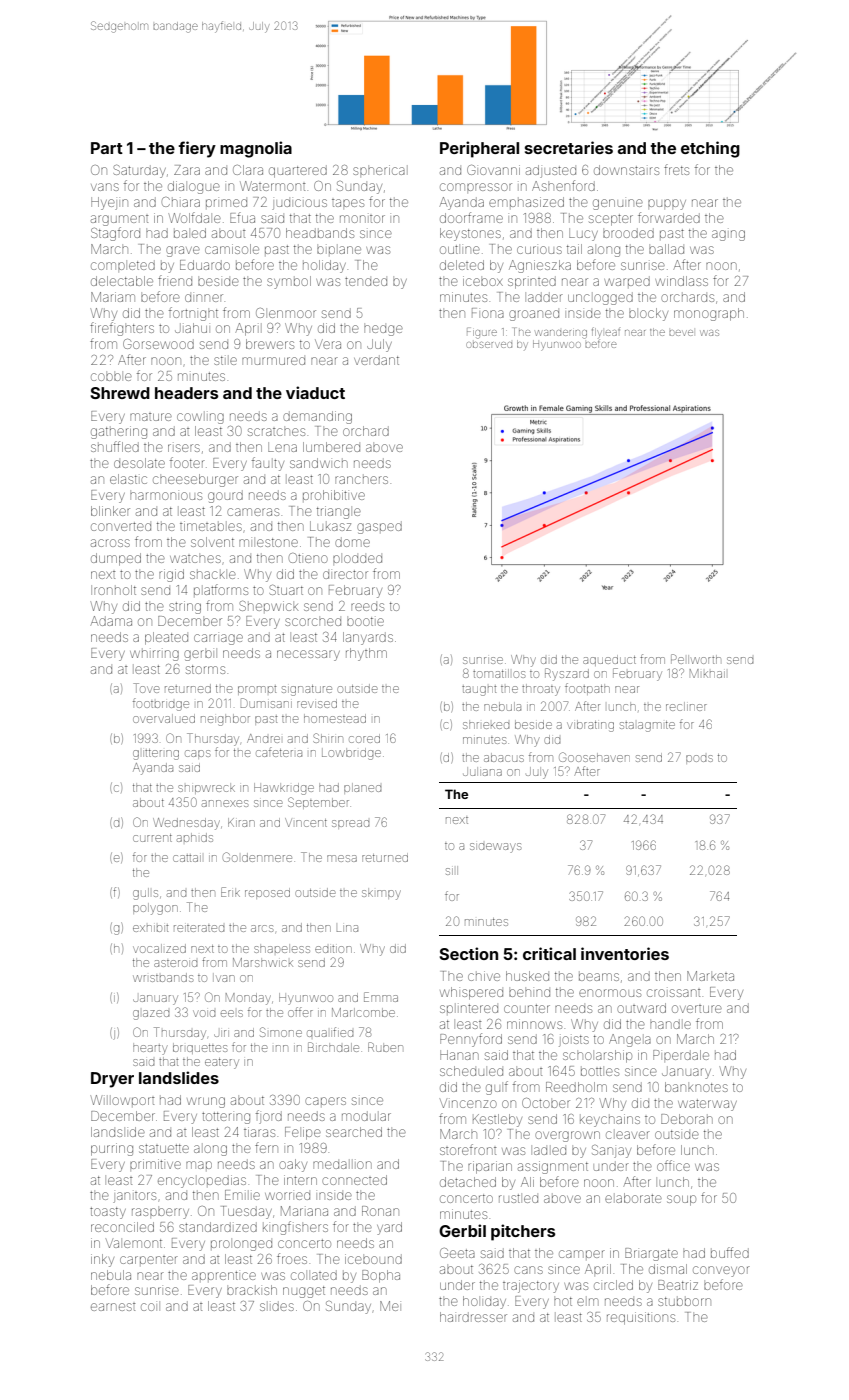 This screenshot has width=849, height=1400. Describe the element at coordinates (381, 997) in the screenshot. I see `Emma` at that location.
